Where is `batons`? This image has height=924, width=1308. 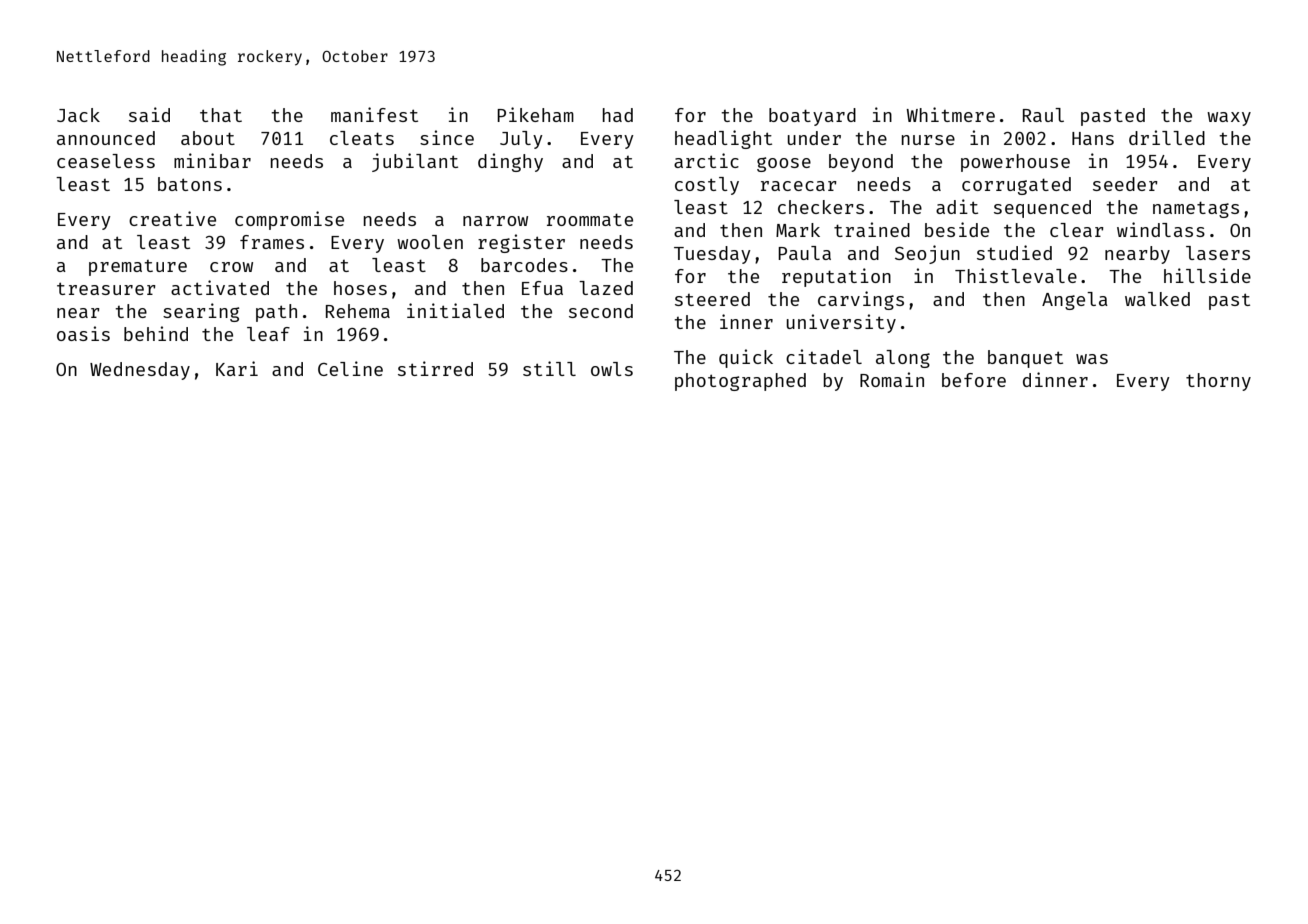 batons is located at coordinates (190, 184).
